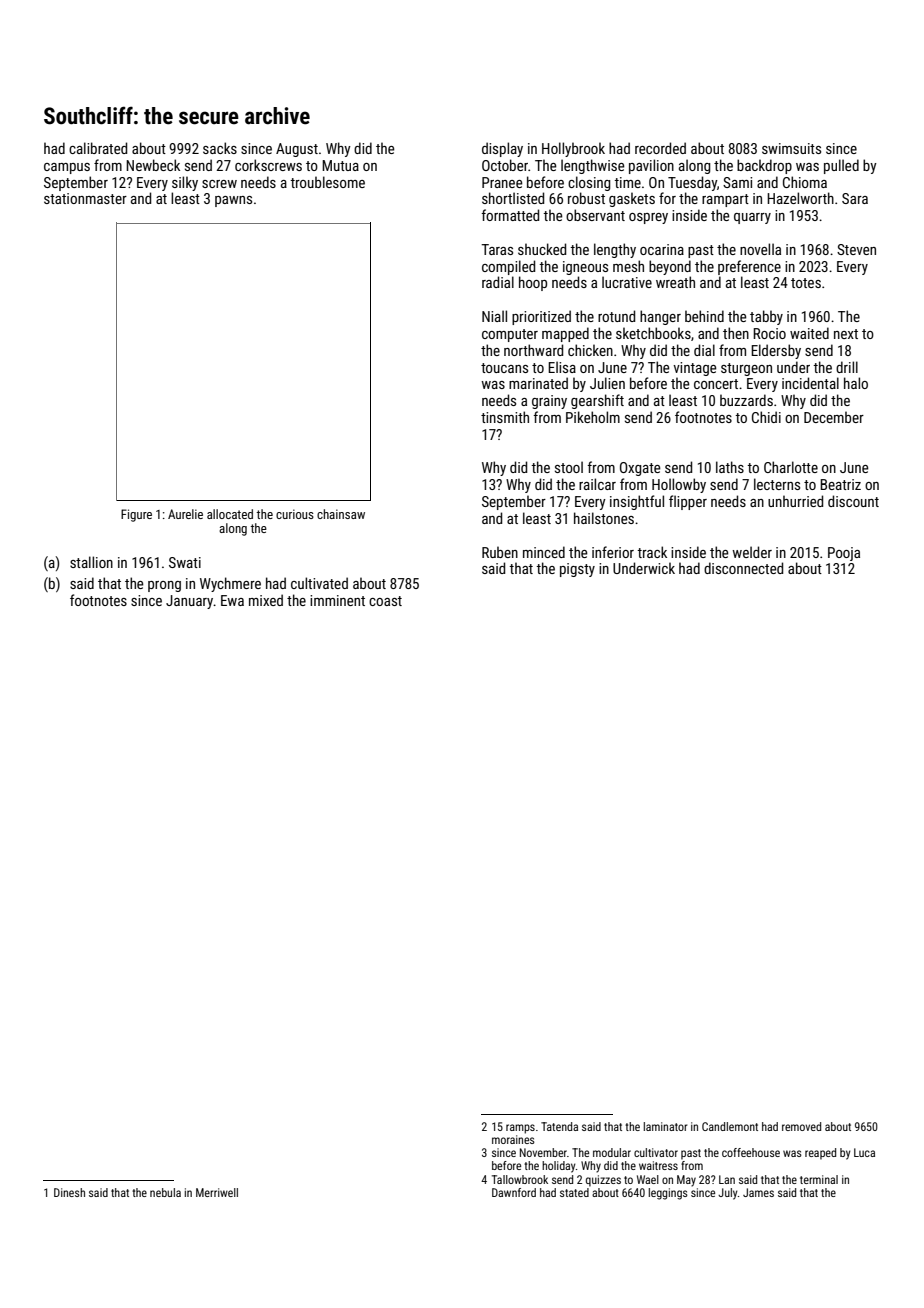 The width and height of the screenshot is (924, 1308). What do you see at coordinates (577, 570) in the screenshot?
I see `pigsty` at bounding box center [577, 570].
